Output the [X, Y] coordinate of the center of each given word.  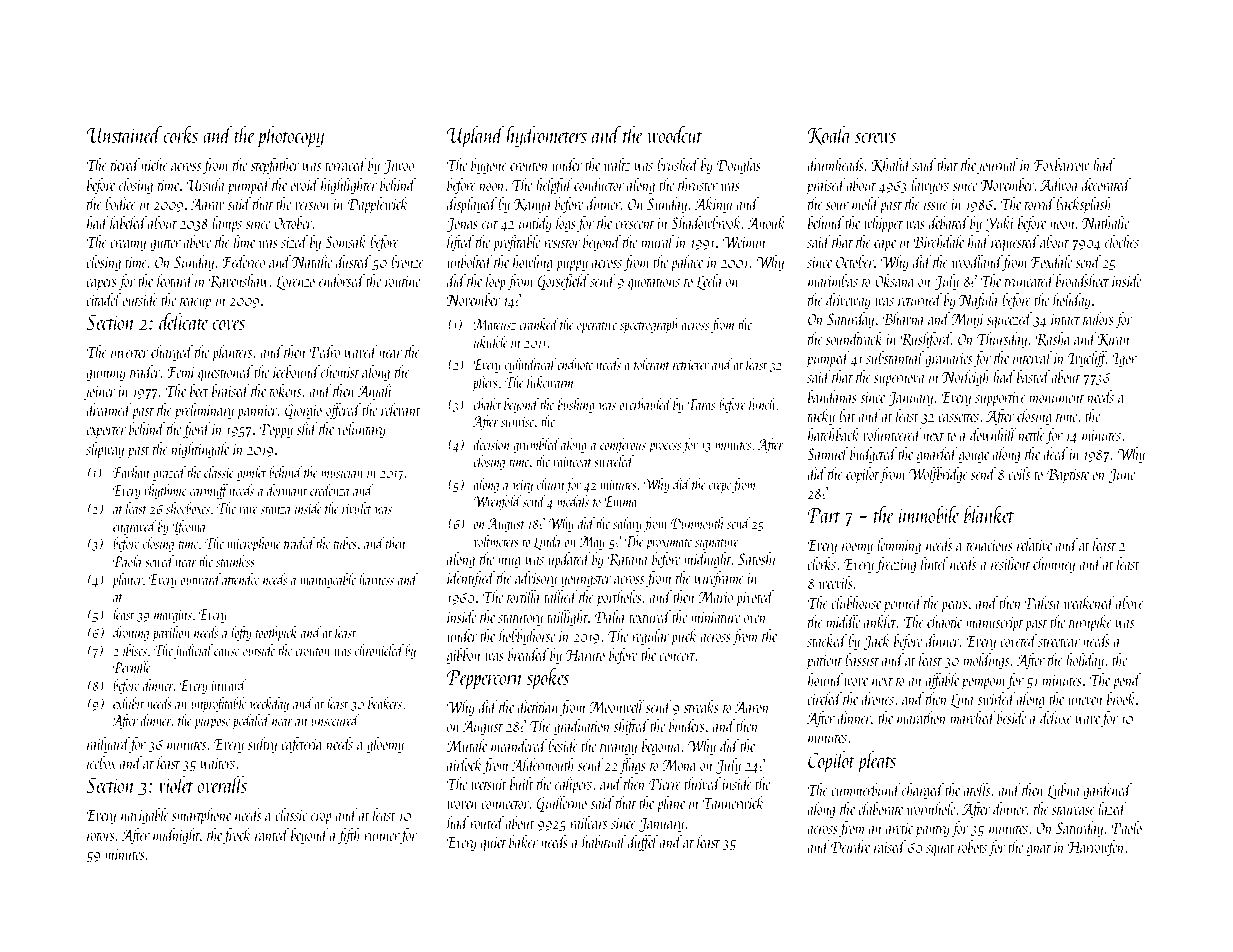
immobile [929, 514]
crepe [720, 488]
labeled [128, 222]
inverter [130, 352]
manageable [328, 580]
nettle [1032, 434]
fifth [349, 836]
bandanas [832, 396]
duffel [643, 843]
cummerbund [866, 789]
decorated [1106, 184]
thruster [698, 184]
